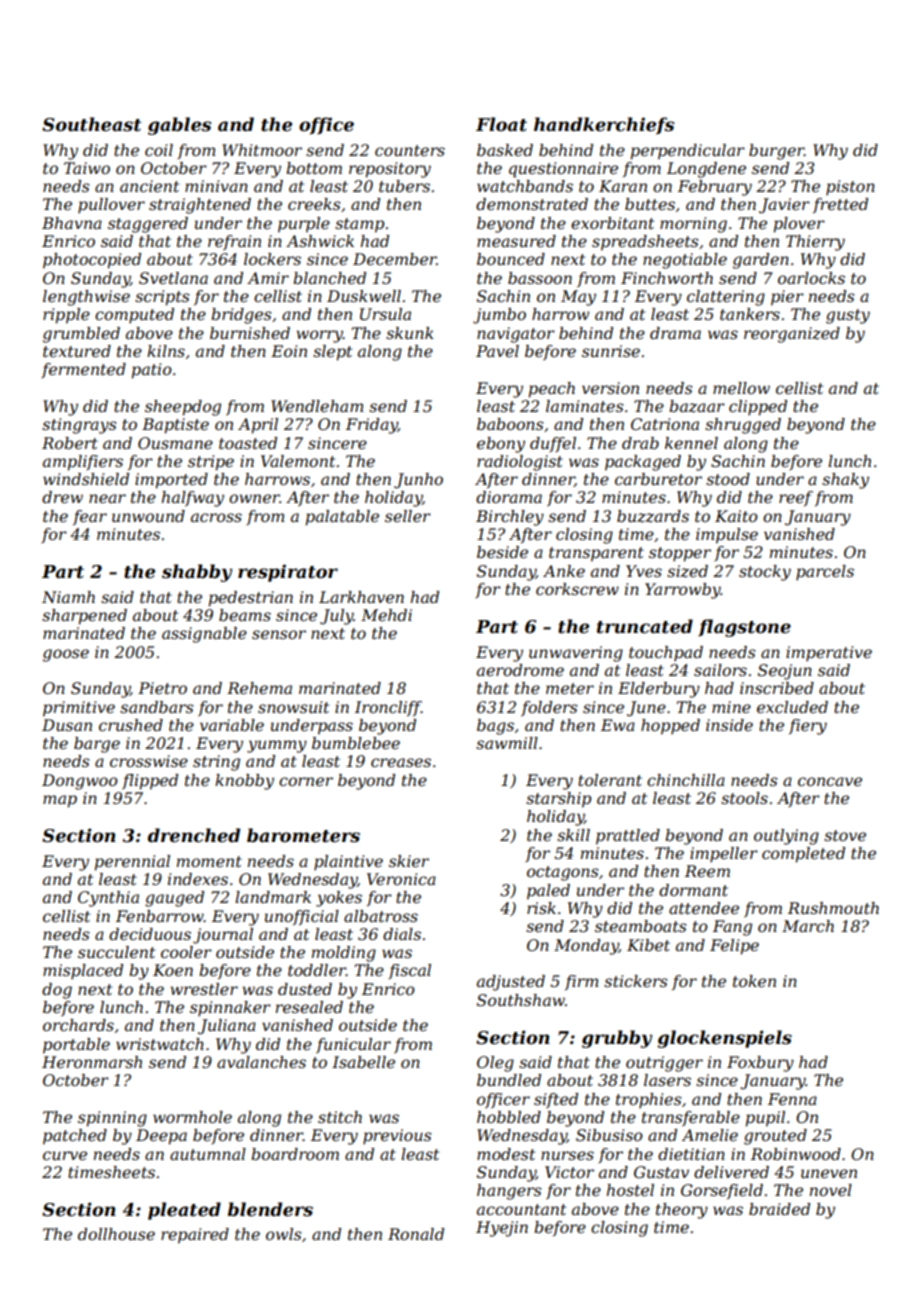  I want to click on clattering, so click(726, 298).
